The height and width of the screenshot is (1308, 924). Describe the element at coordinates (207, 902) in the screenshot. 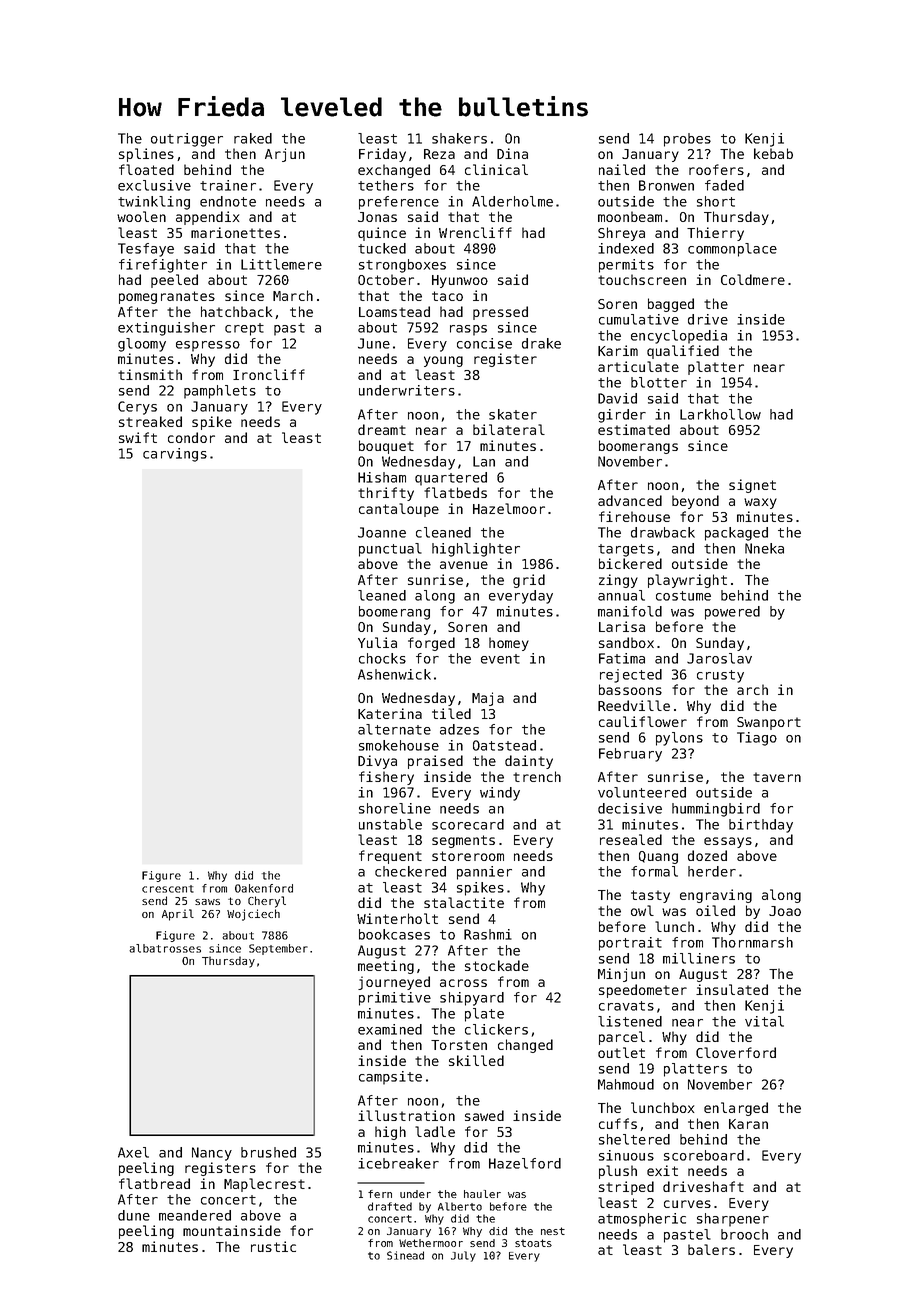

I see `saws` at that location.
